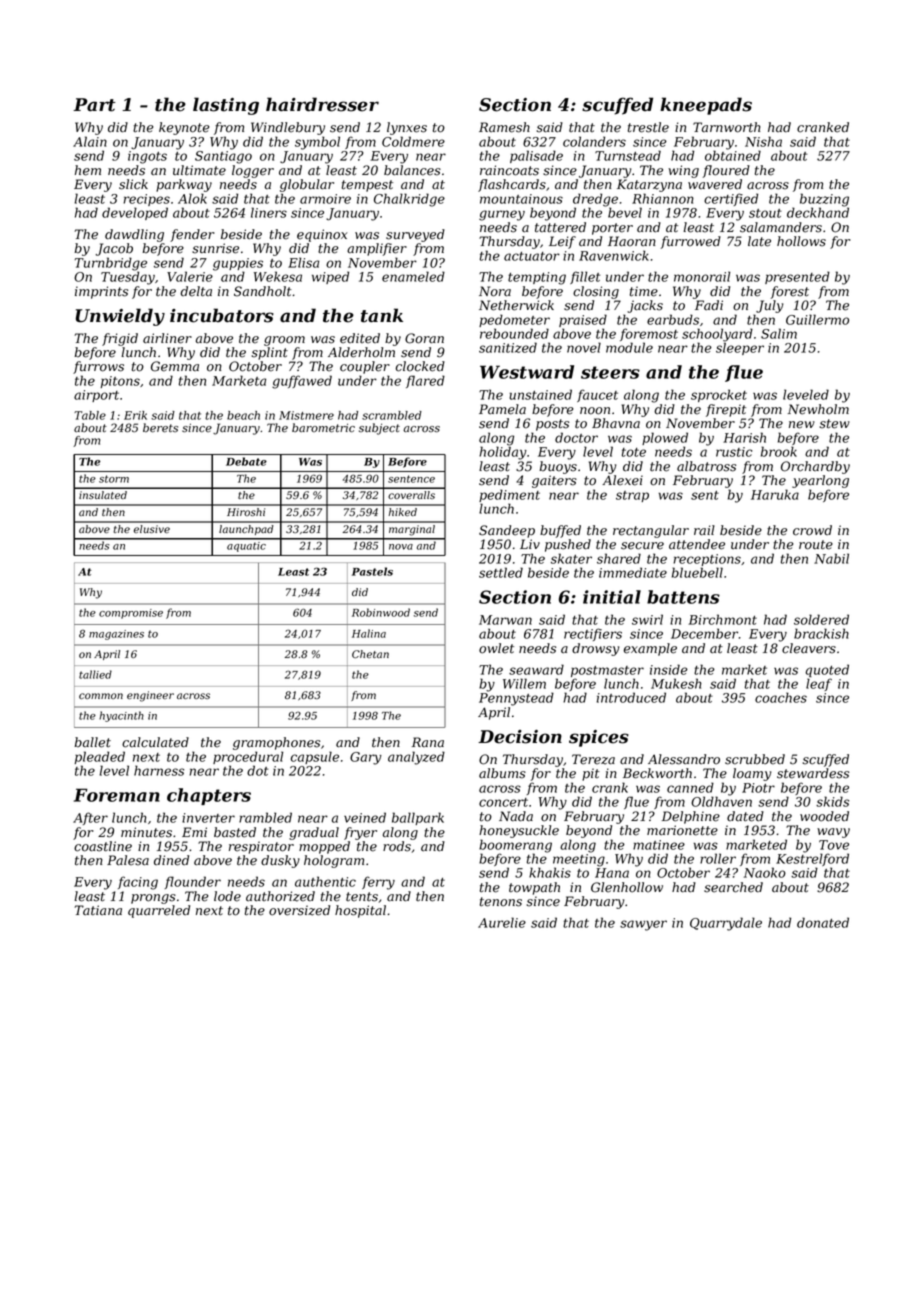 The image size is (924, 1308). What do you see at coordinates (504, 127) in the screenshot?
I see `Ramesh` at bounding box center [504, 127].
